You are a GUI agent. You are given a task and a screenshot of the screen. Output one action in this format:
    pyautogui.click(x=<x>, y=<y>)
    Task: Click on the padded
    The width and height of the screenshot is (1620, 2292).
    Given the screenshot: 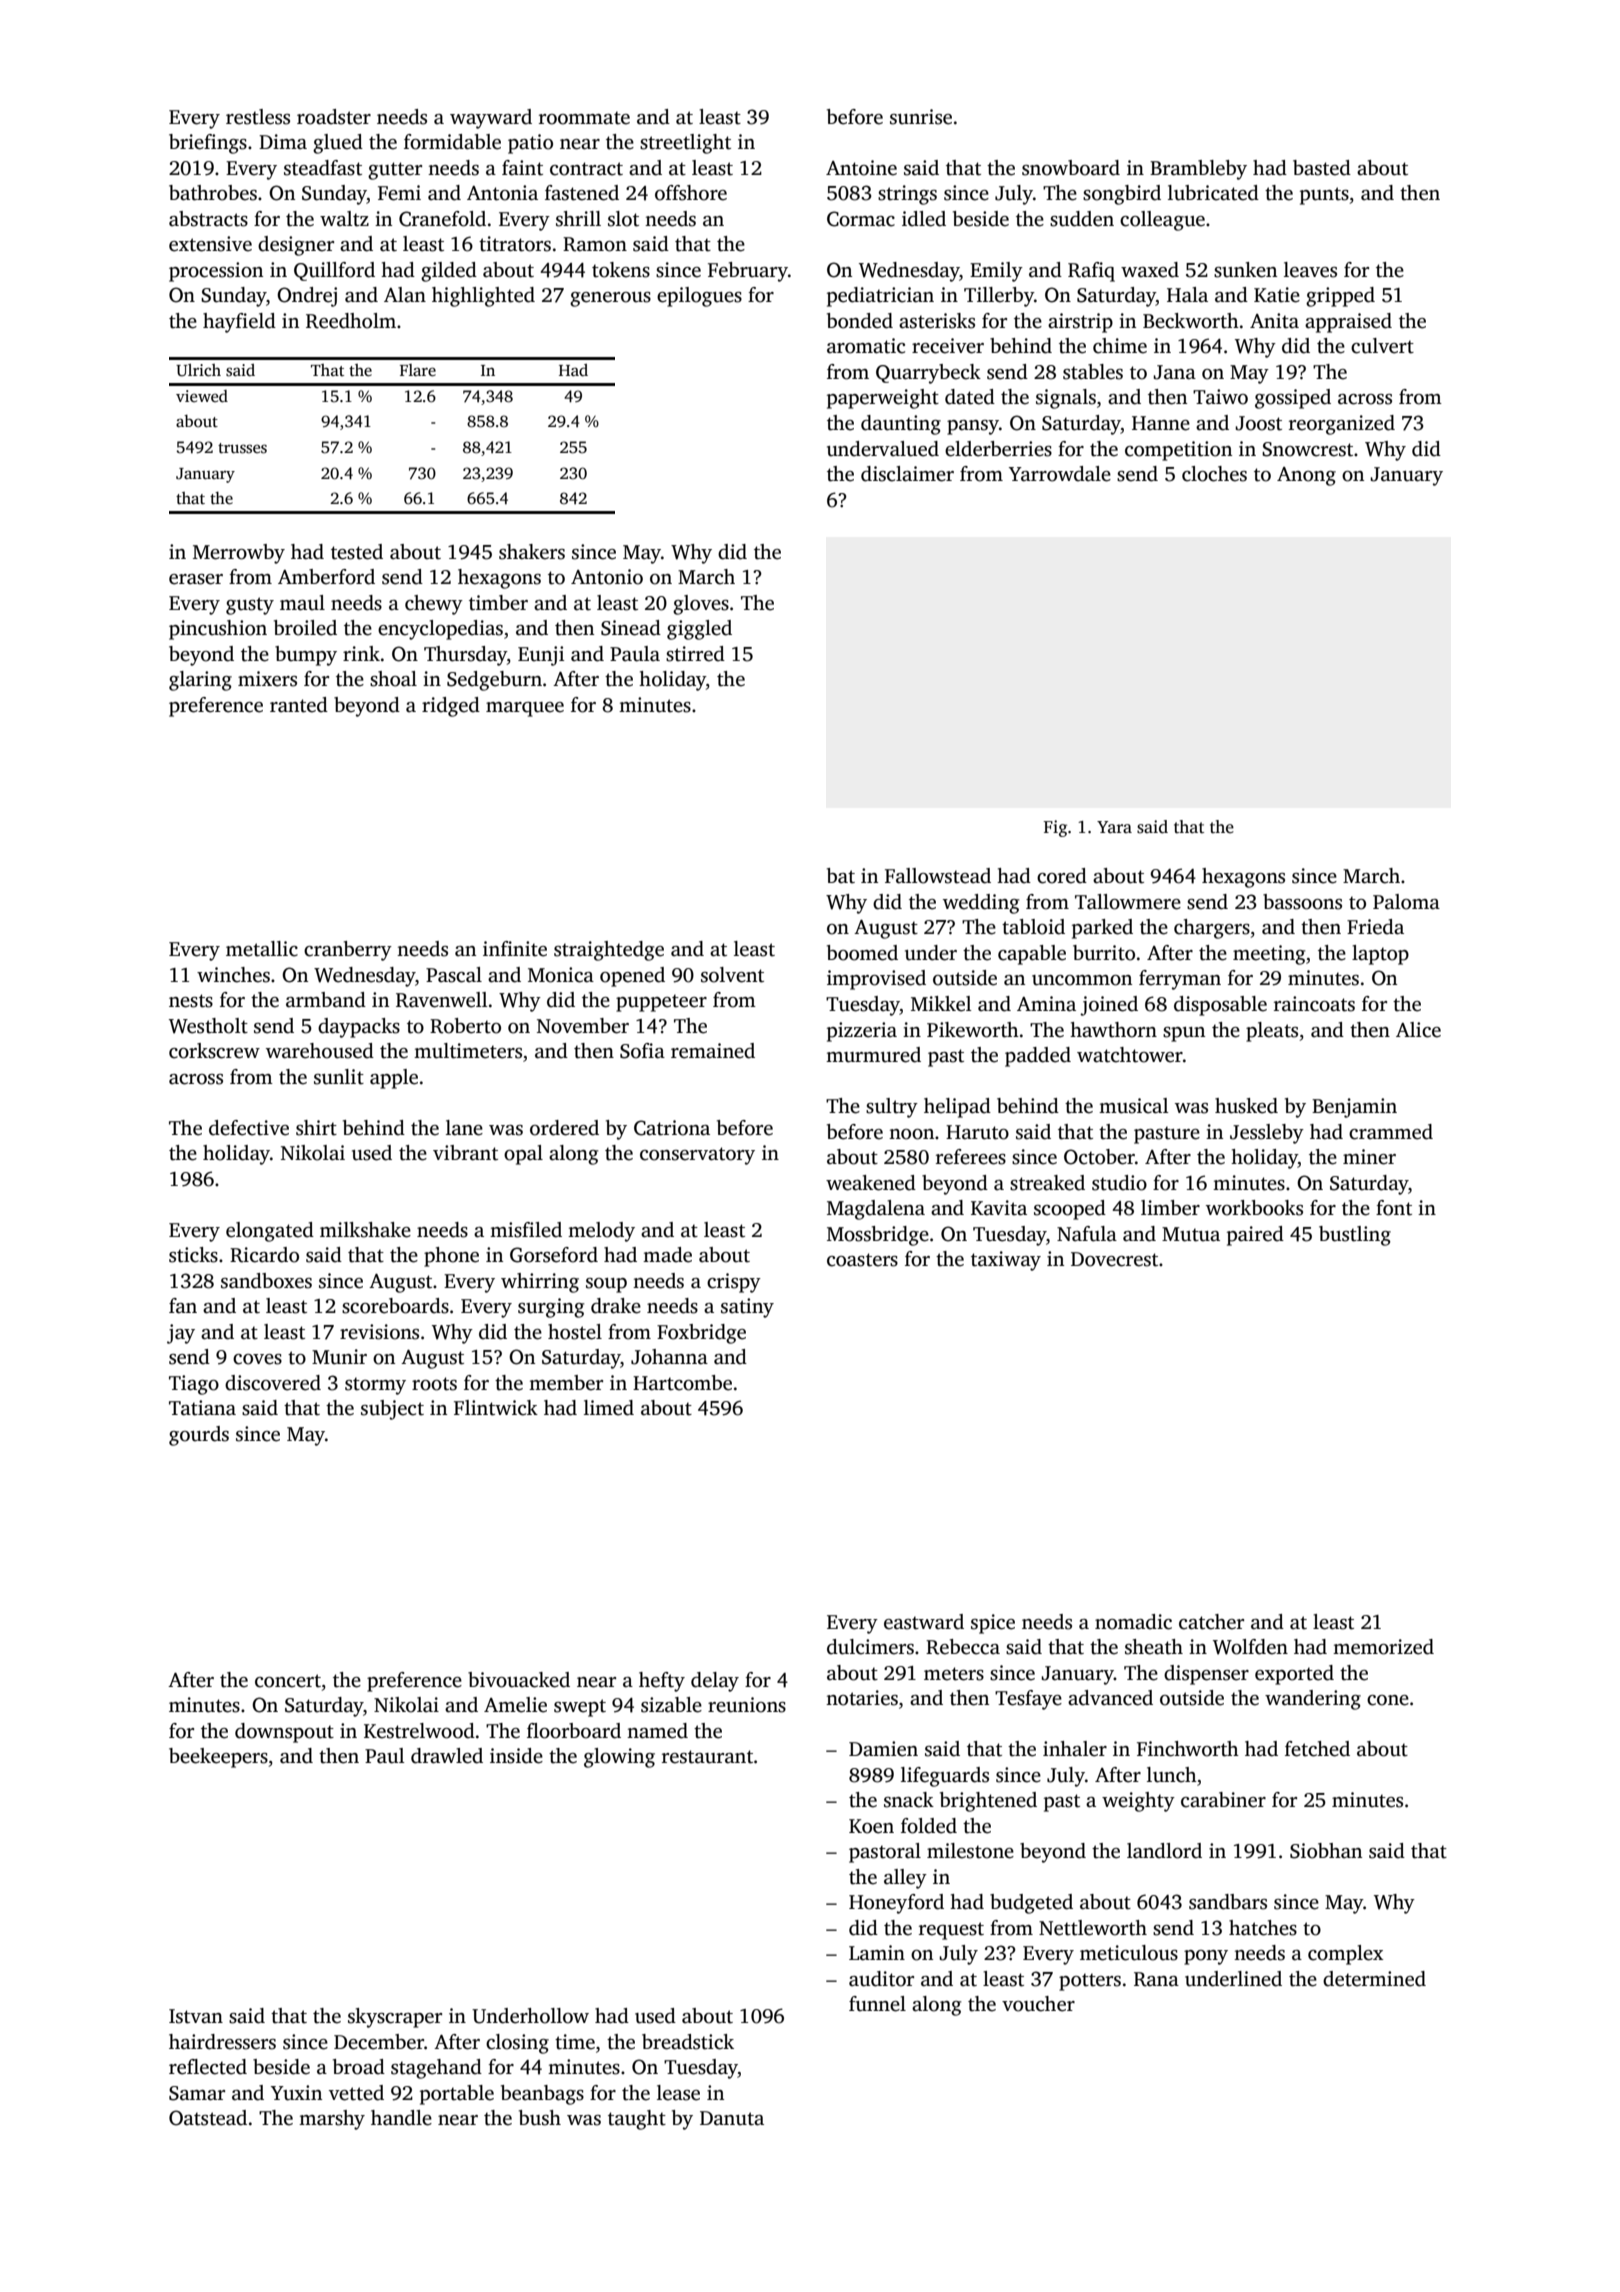 What is the action you would take?
    pyautogui.click(x=1038, y=1057)
